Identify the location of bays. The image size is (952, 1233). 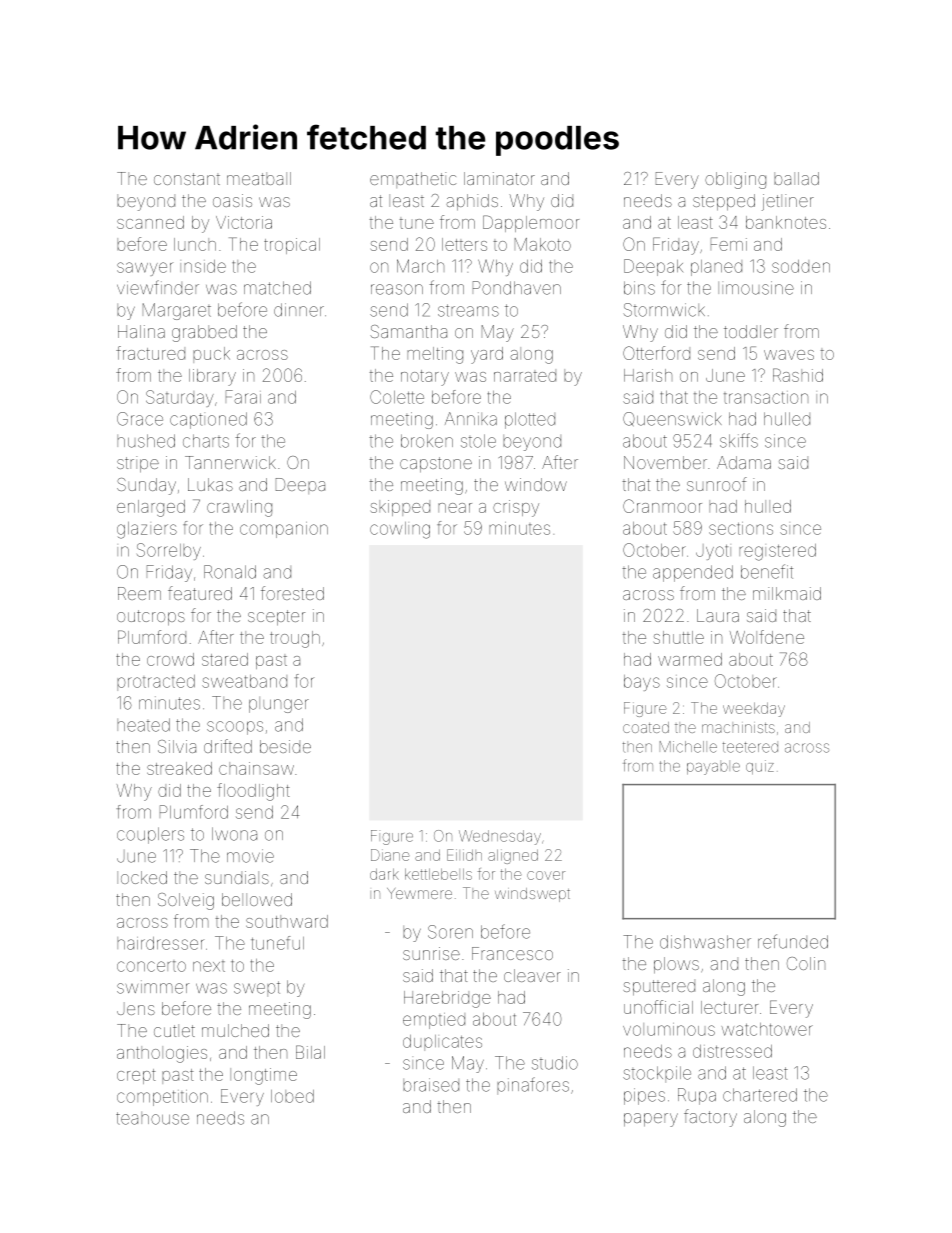
(642, 683).
